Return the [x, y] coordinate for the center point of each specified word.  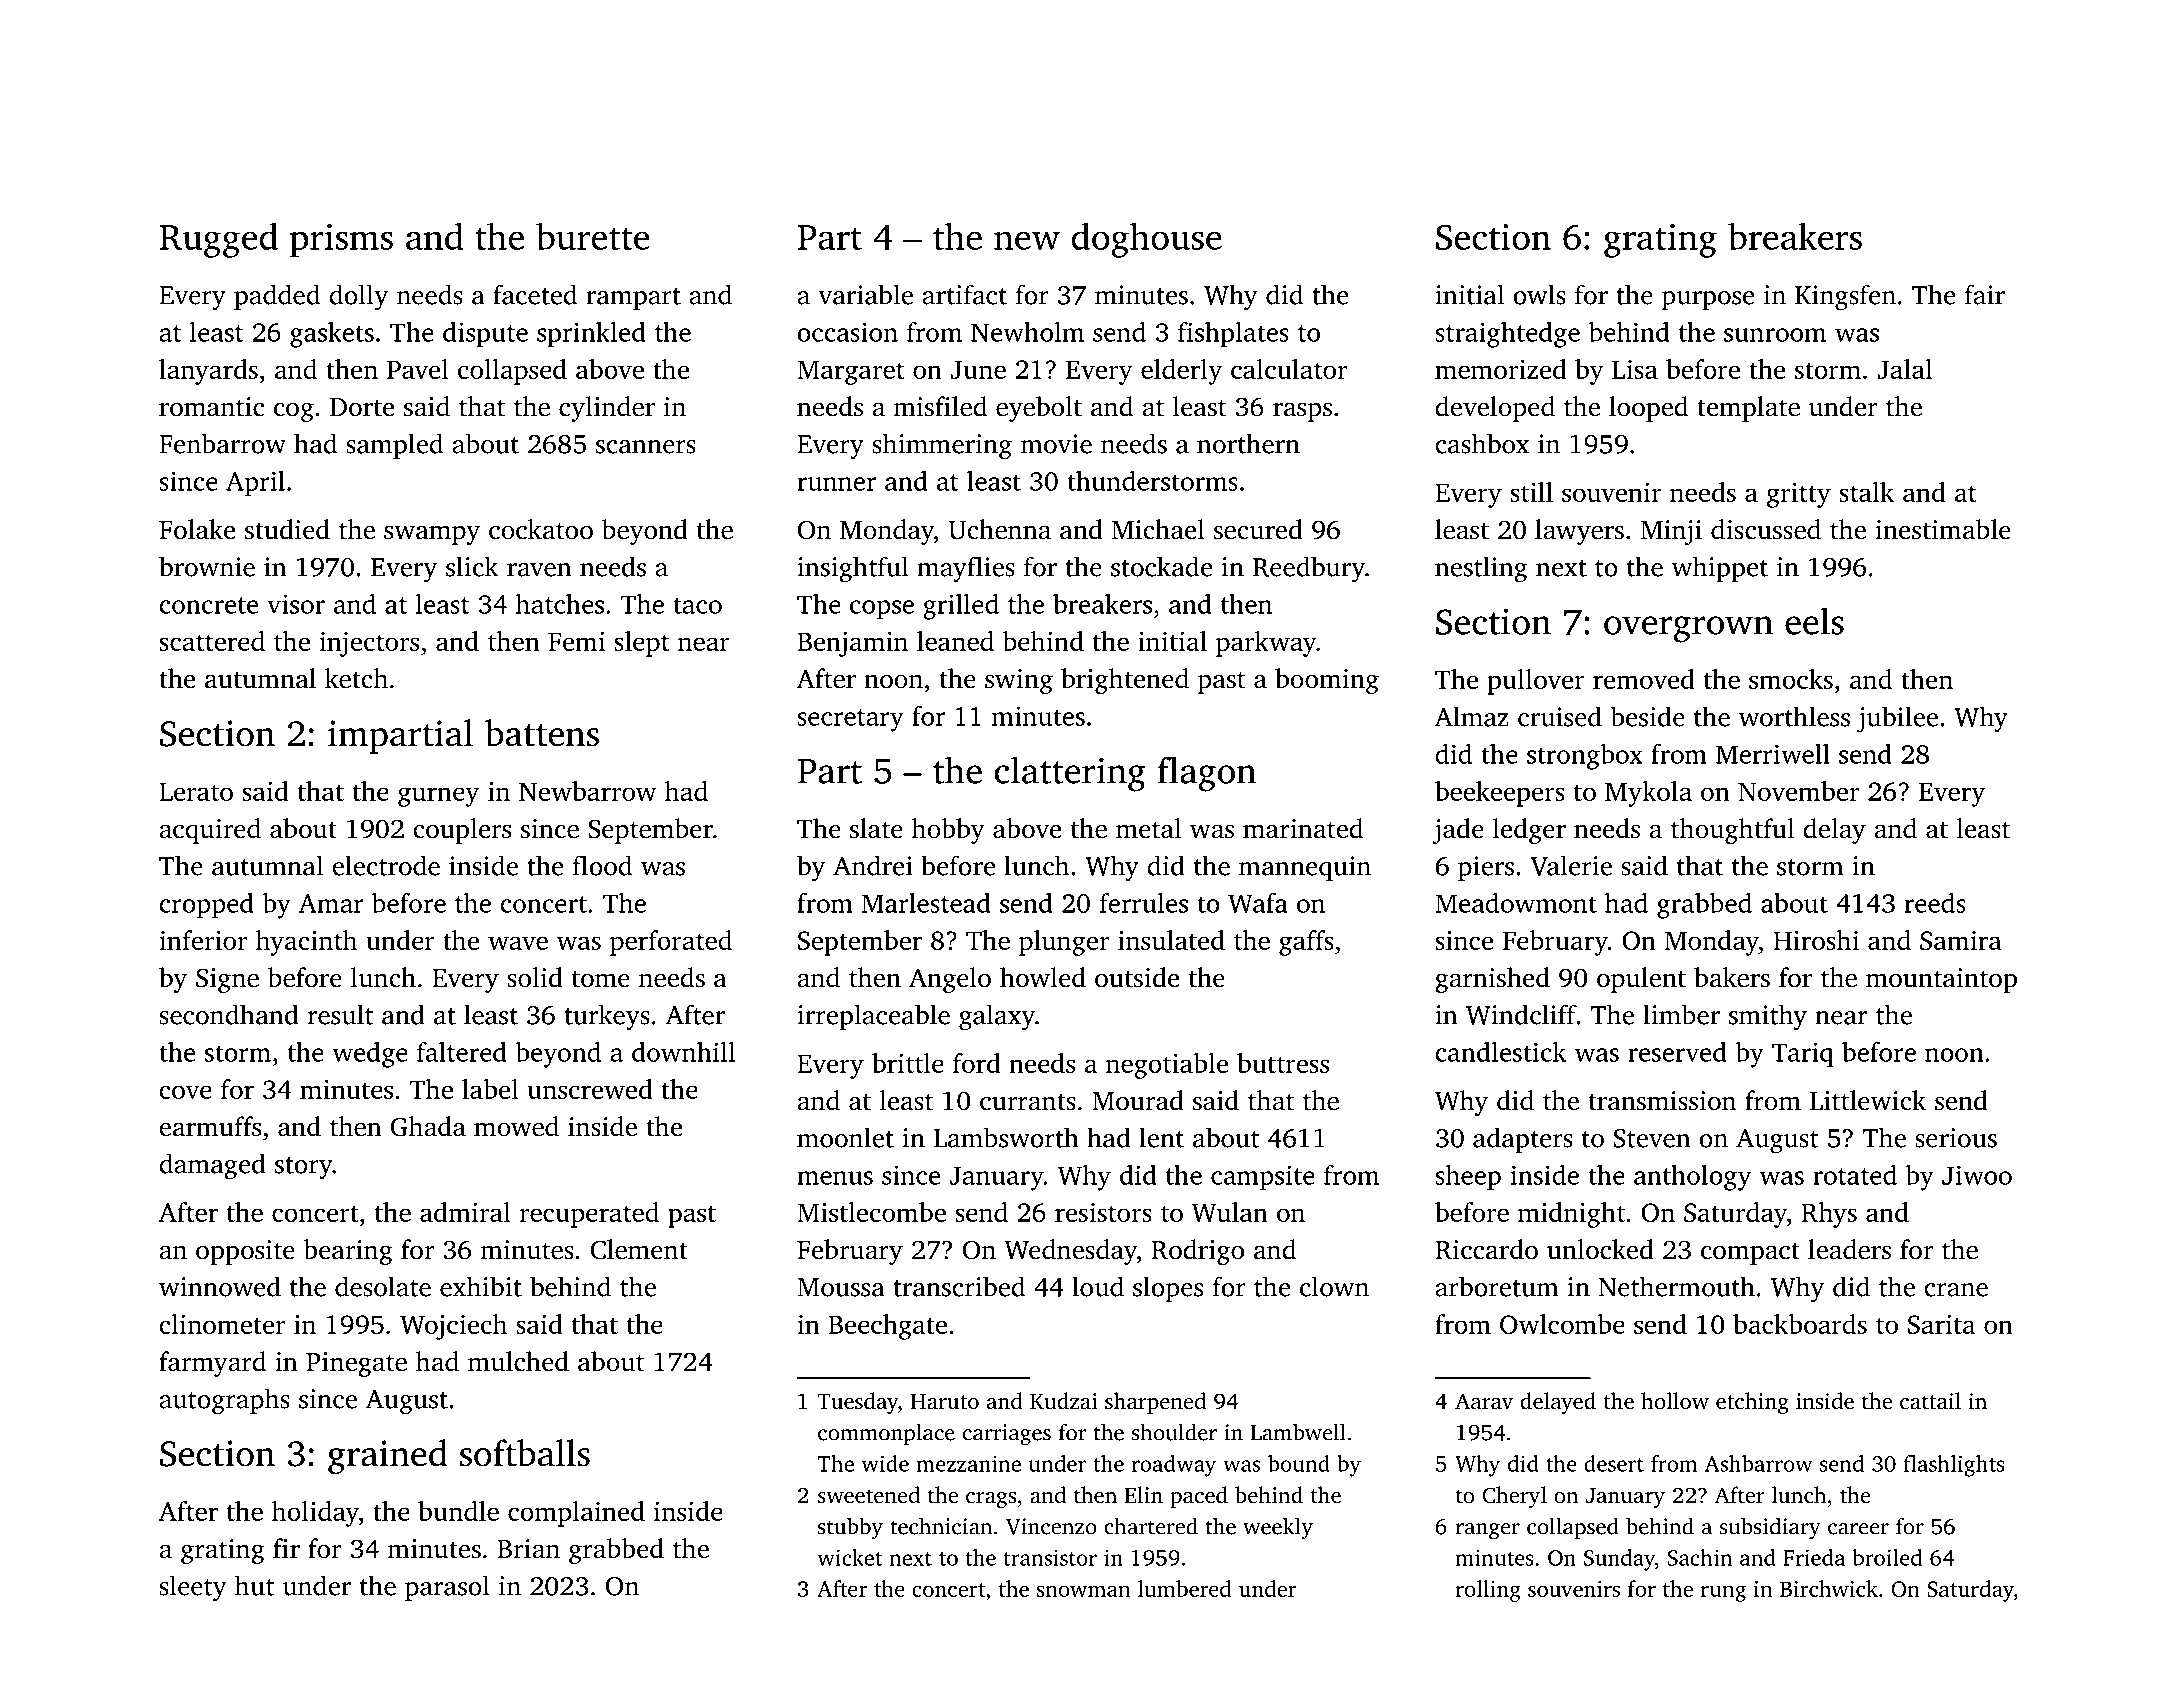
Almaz [1472, 716]
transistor [1050, 1557]
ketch [356, 678]
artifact [964, 294]
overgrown [1688, 629]
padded [277, 297]
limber [1681, 1014]
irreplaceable [873, 1017]
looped [1648, 409]
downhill [683, 1052]
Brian [528, 1549]
